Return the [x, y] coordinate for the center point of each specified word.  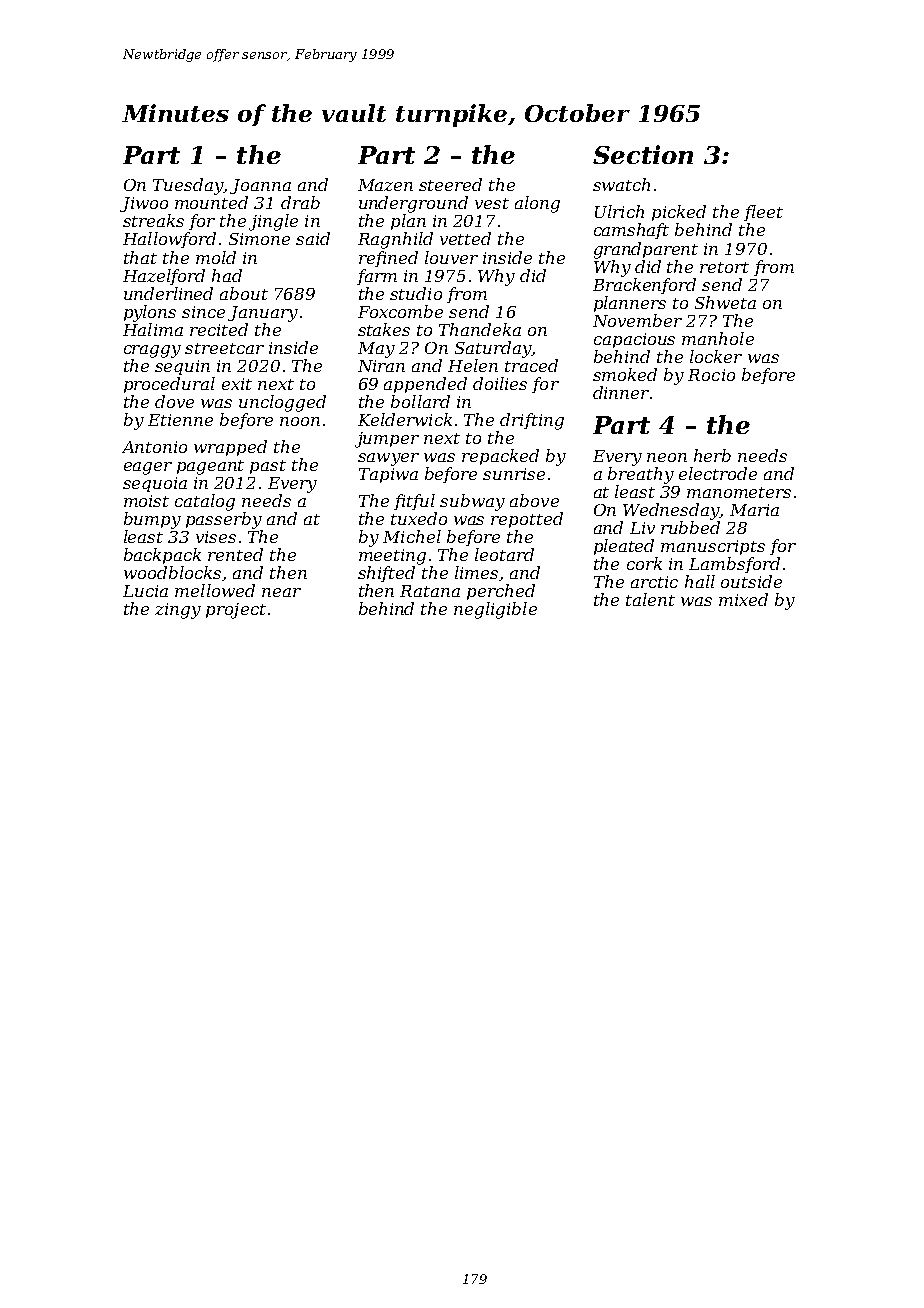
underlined [168, 293]
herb [712, 455]
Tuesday [188, 186]
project [236, 611]
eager [148, 468]
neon [667, 457]
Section [643, 154]
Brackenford [644, 286]
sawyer [388, 459]
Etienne [180, 420]
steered [450, 184]
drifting [532, 421]
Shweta [725, 302]
